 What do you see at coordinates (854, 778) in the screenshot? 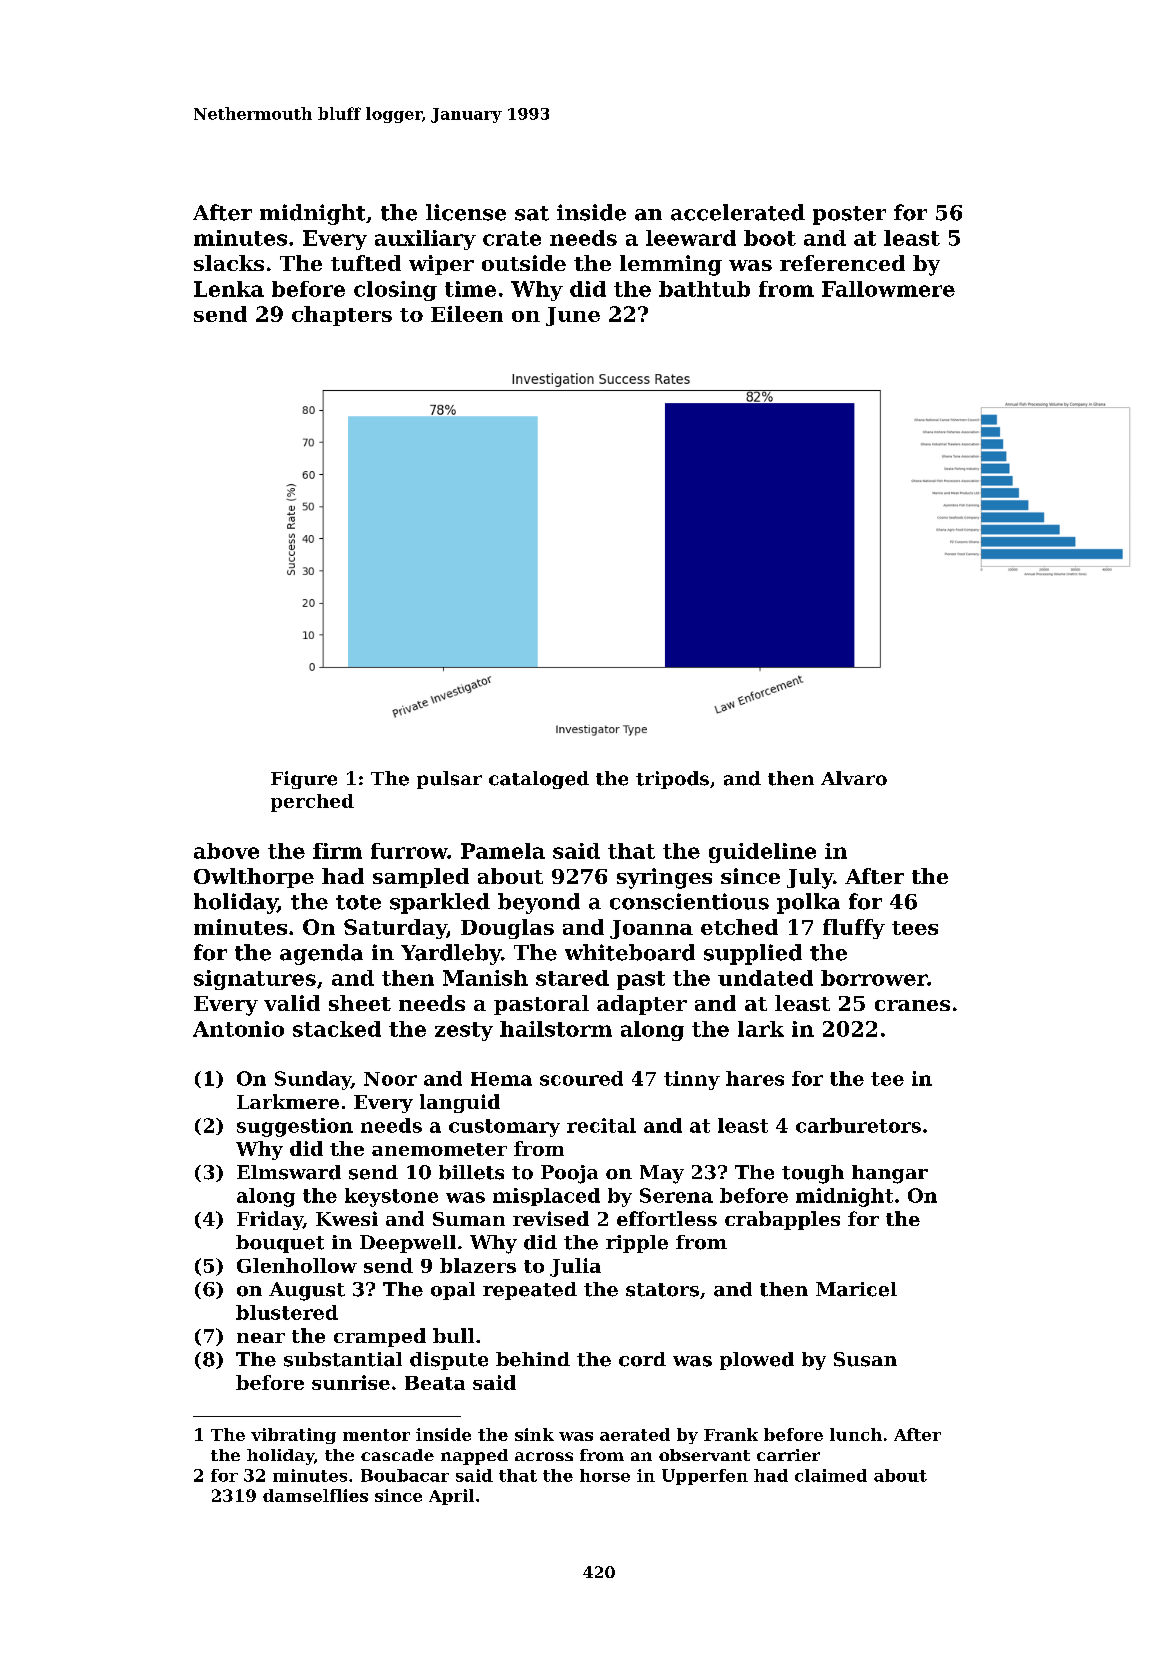
I see `Alvaro` at bounding box center [854, 778].
